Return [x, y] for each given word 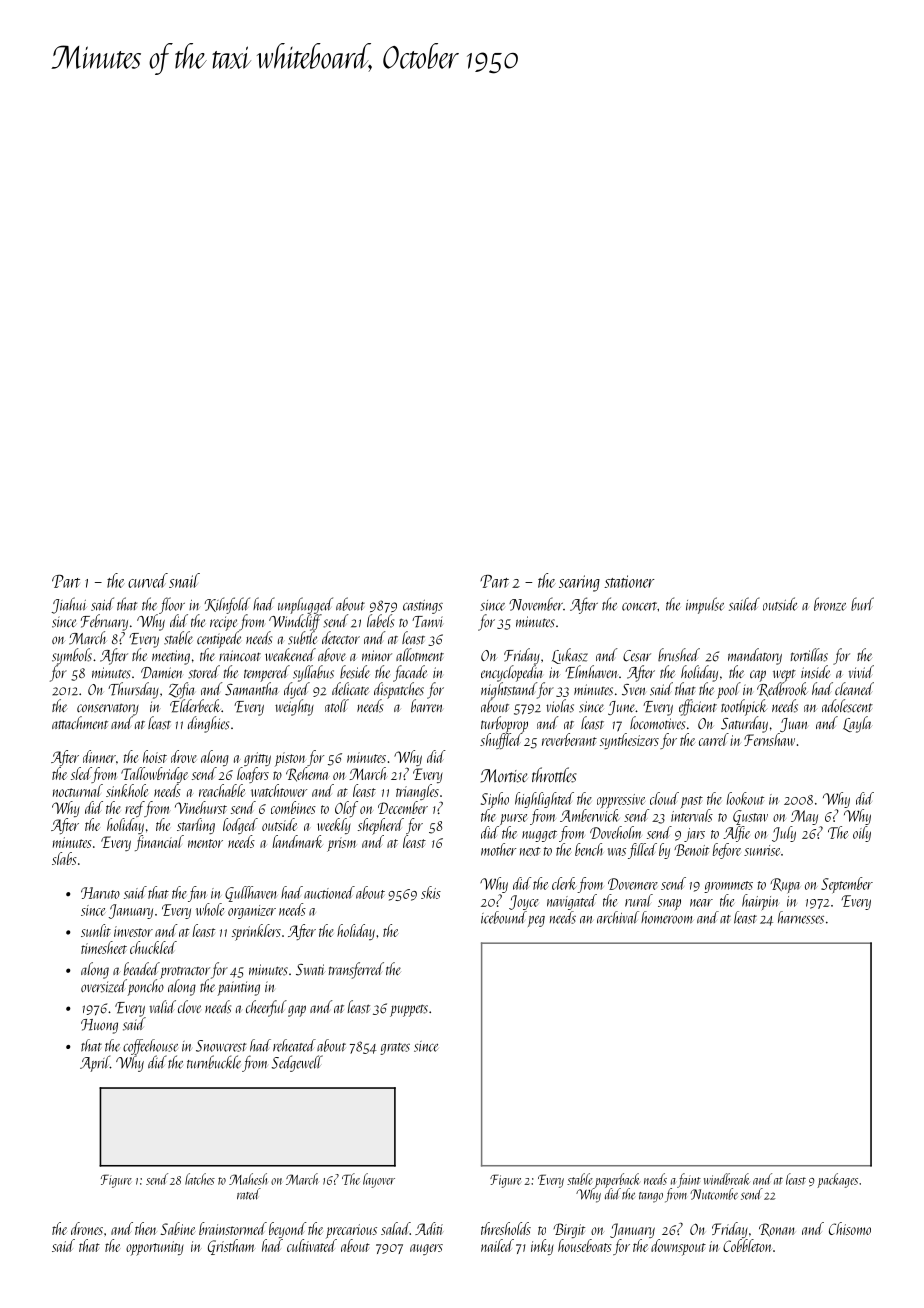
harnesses [801, 917]
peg [536, 921]
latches [200, 1179]
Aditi [429, 1228]
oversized [104, 986]
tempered [267, 673]
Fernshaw [769, 739]
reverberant [569, 739]
